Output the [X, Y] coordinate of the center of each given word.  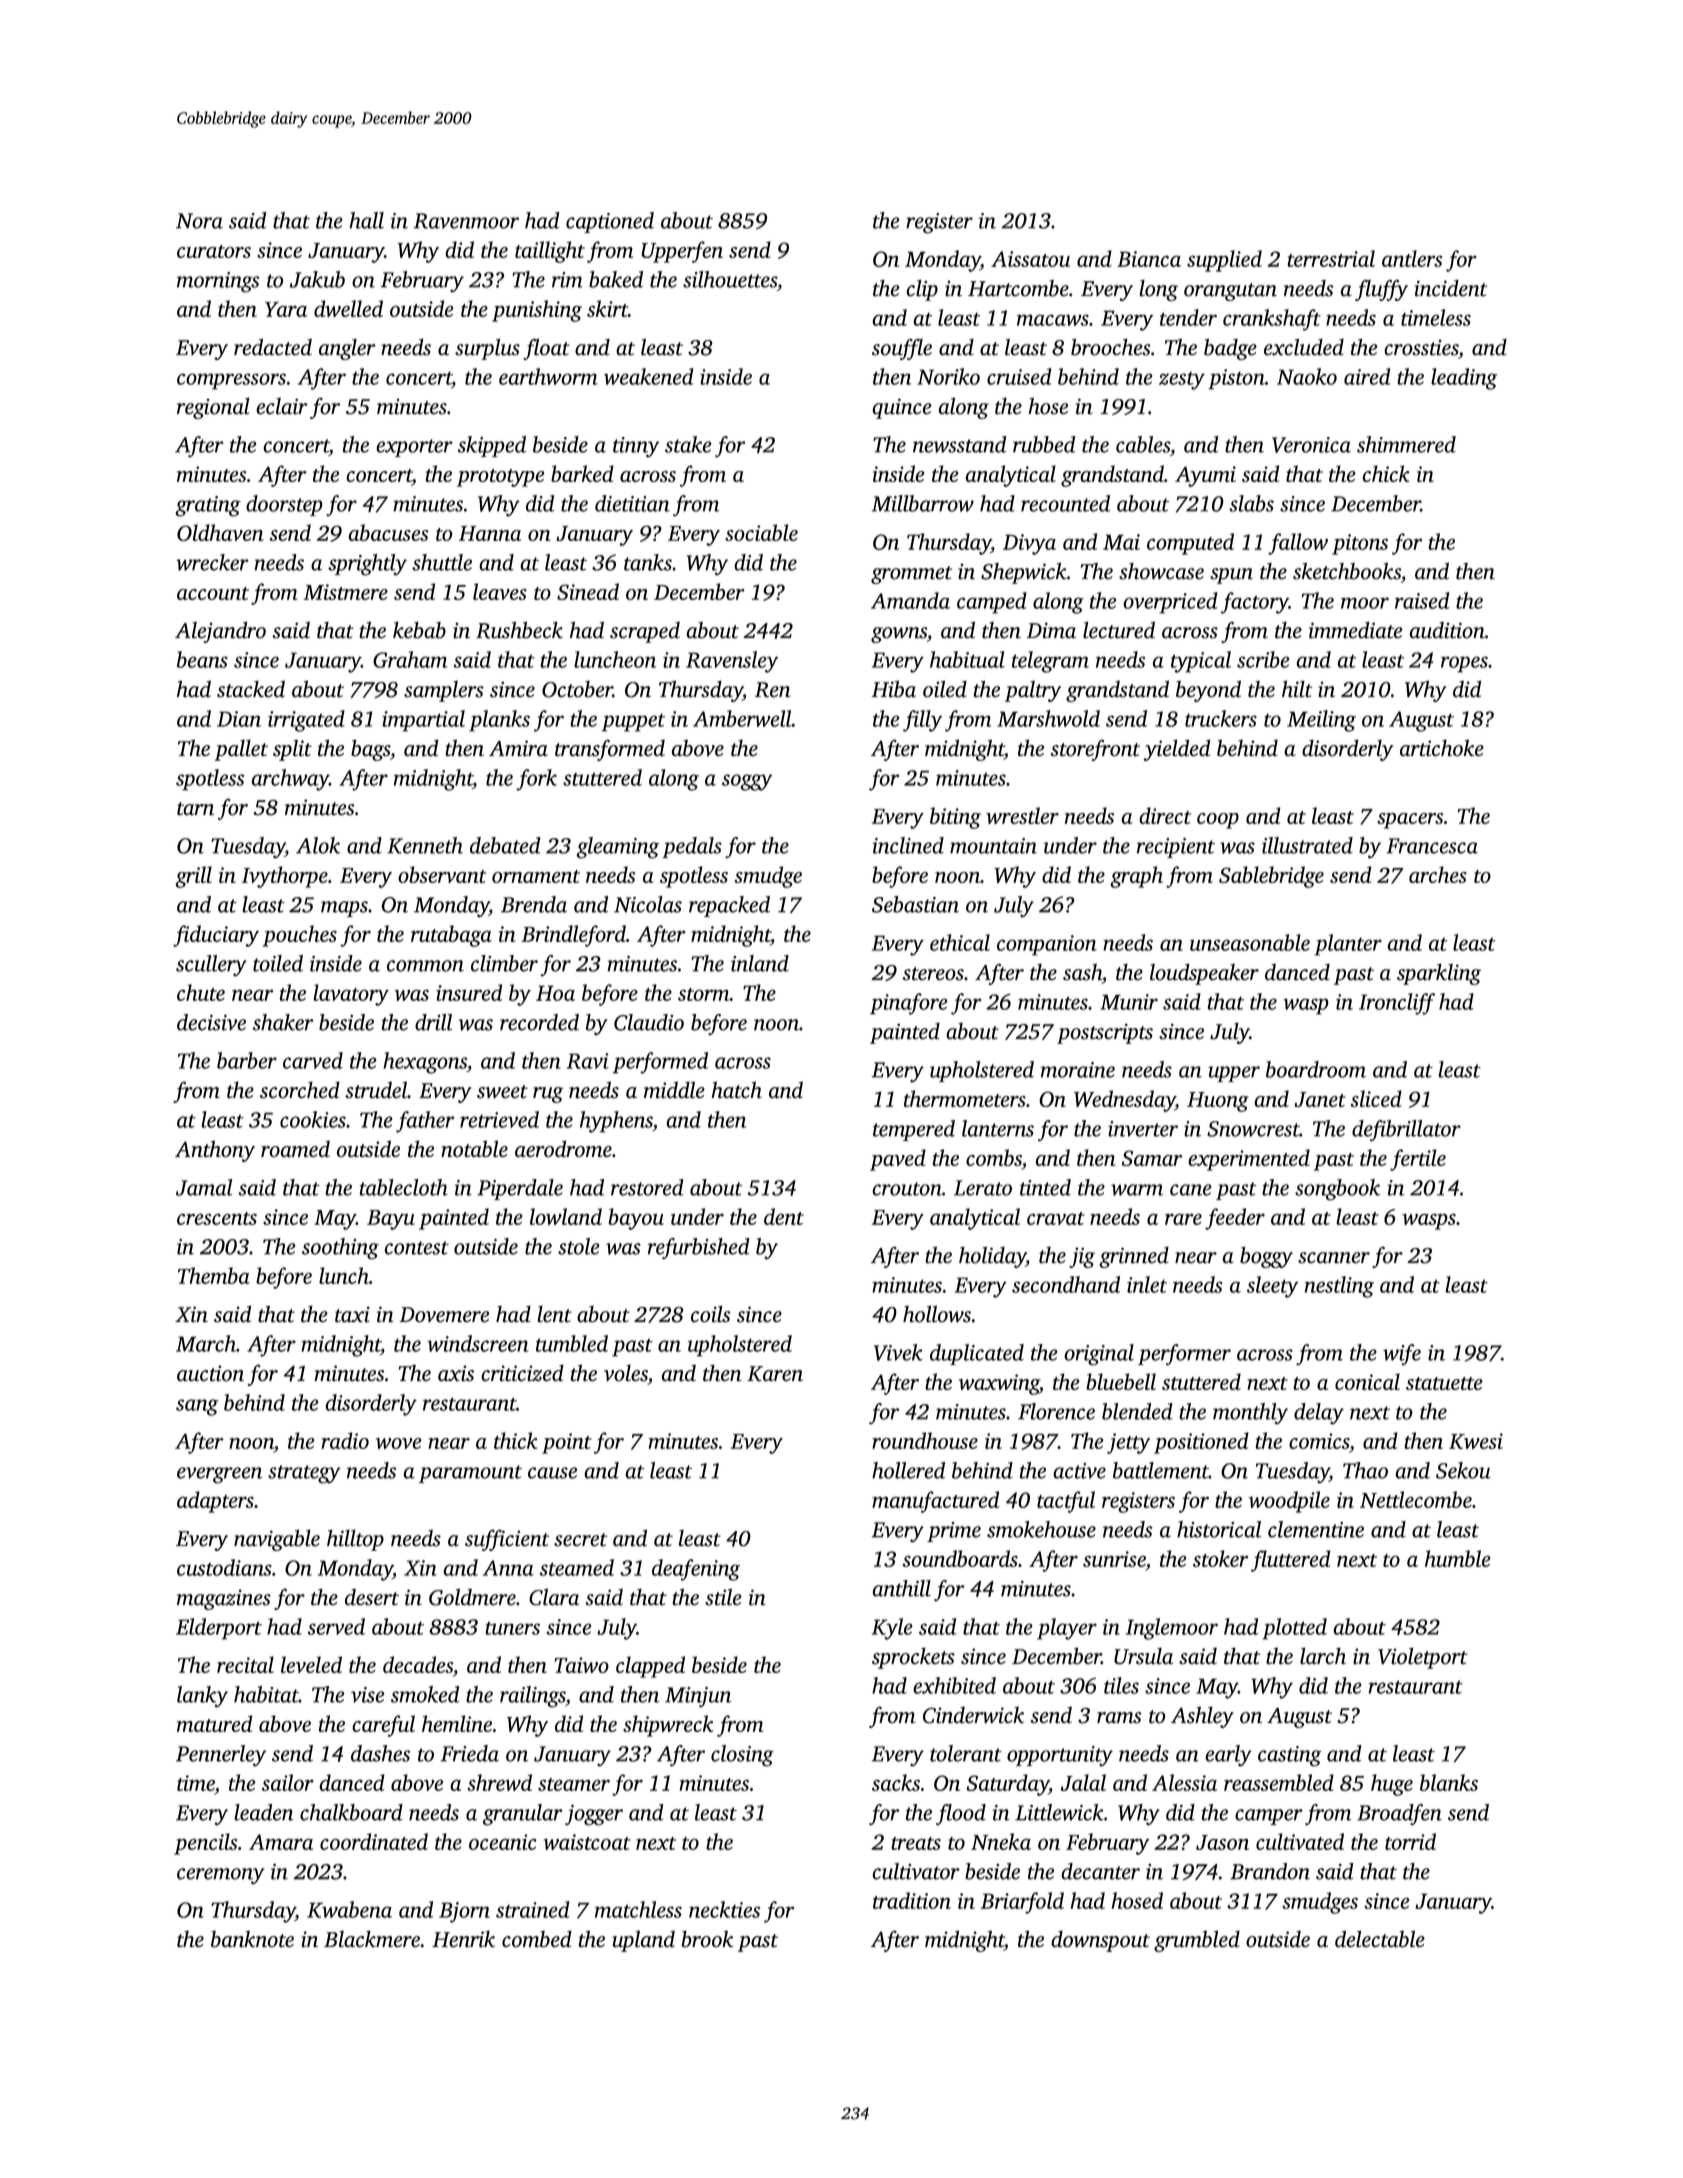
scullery [211, 966]
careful [383, 1726]
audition [1447, 630]
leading [1464, 379]
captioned [610, 222]
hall [366, 220]
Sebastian [915, 904]
